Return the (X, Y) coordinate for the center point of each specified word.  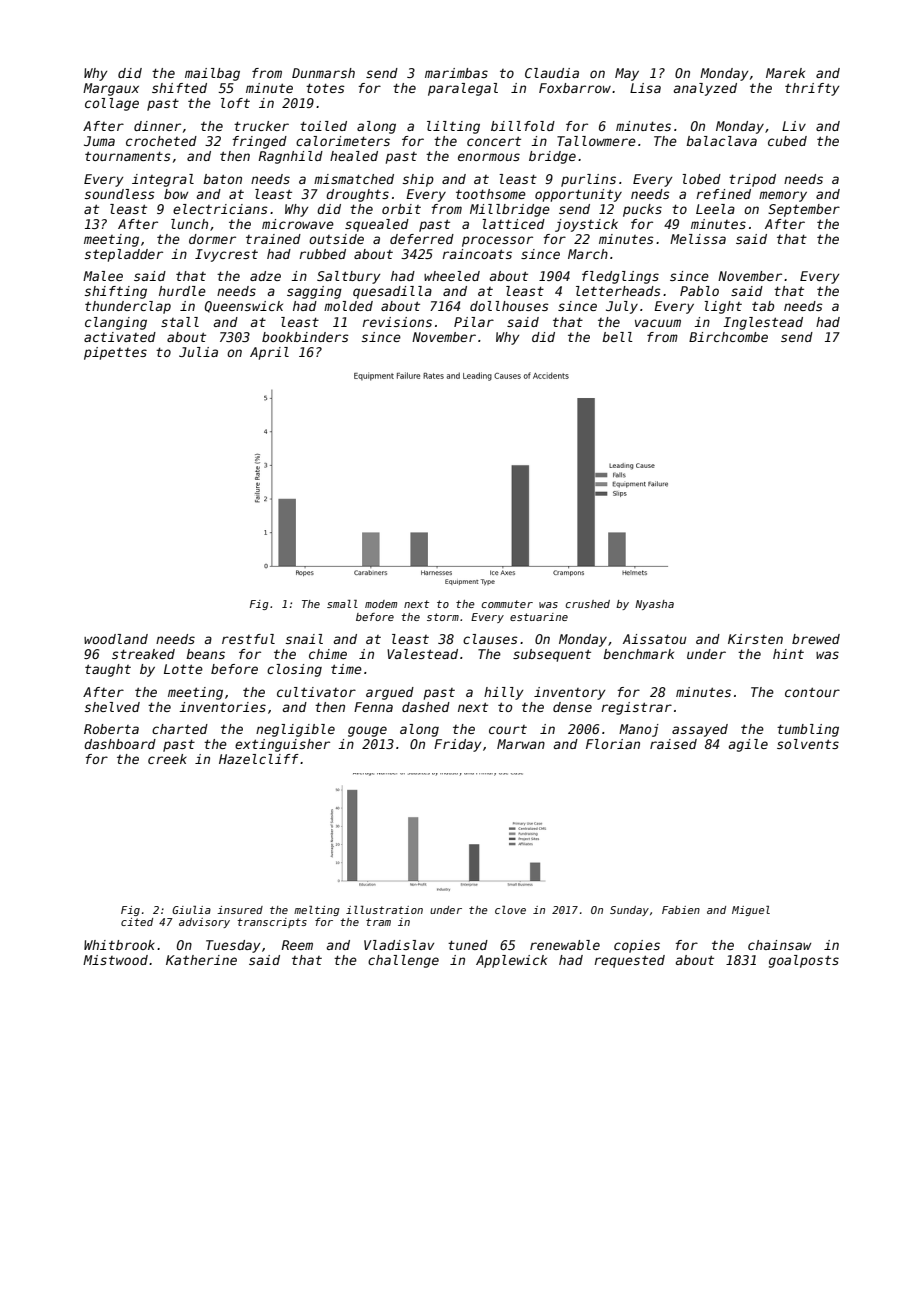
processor (497, 241)
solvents (808, 744)
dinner (157, 126)
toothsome (491, 194)
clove (510, 910)
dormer (212, 239)
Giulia (191, 910)
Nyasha (654, 605)
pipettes (115, 353)
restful (248, 639)
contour (812, 692)
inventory (569, 693)
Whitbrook (119, 945)
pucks (642, 210)
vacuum (658, 323)
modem (381, 604)
